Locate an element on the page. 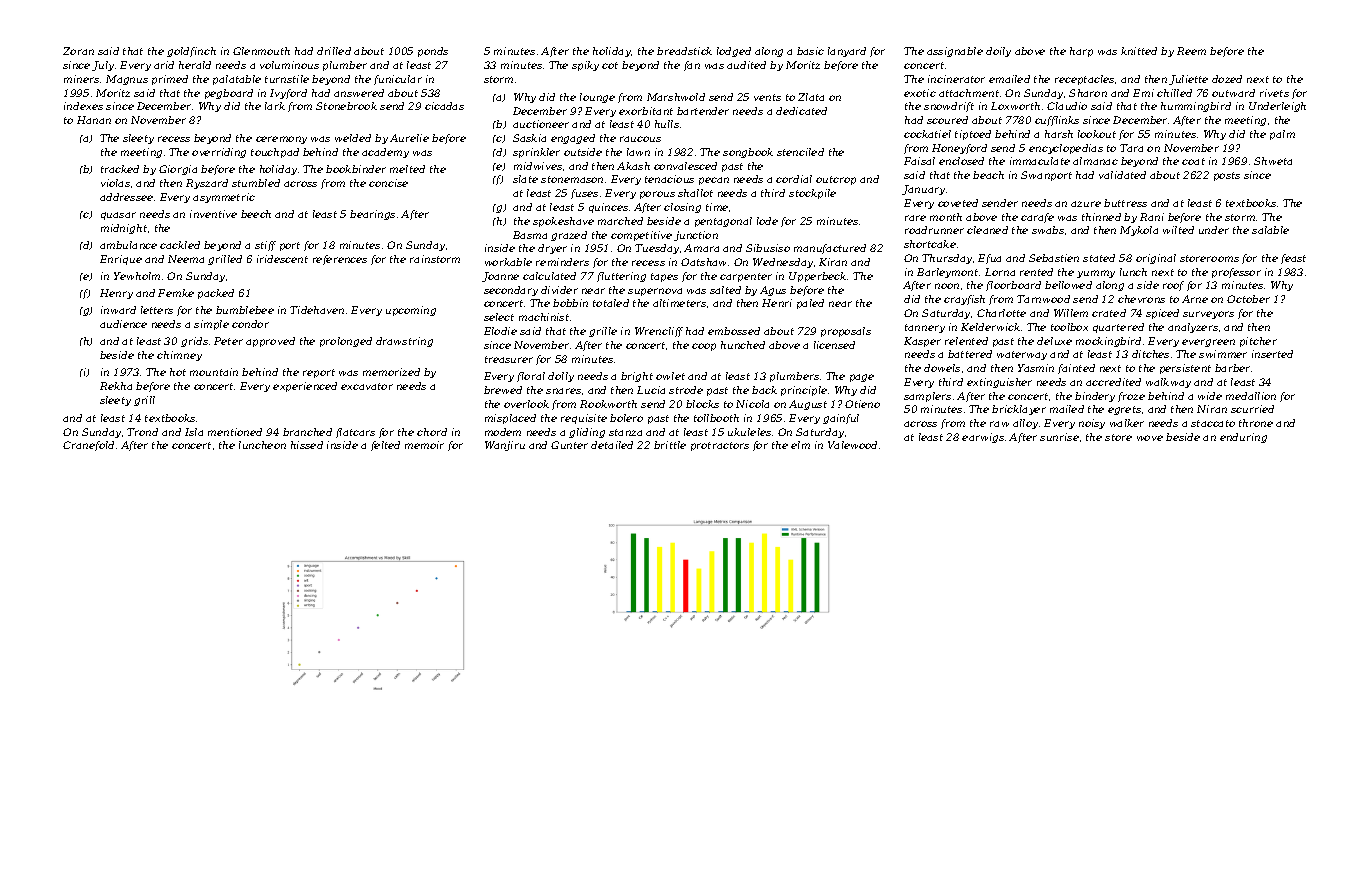  accredited is located at coordinates (1113, 382).
